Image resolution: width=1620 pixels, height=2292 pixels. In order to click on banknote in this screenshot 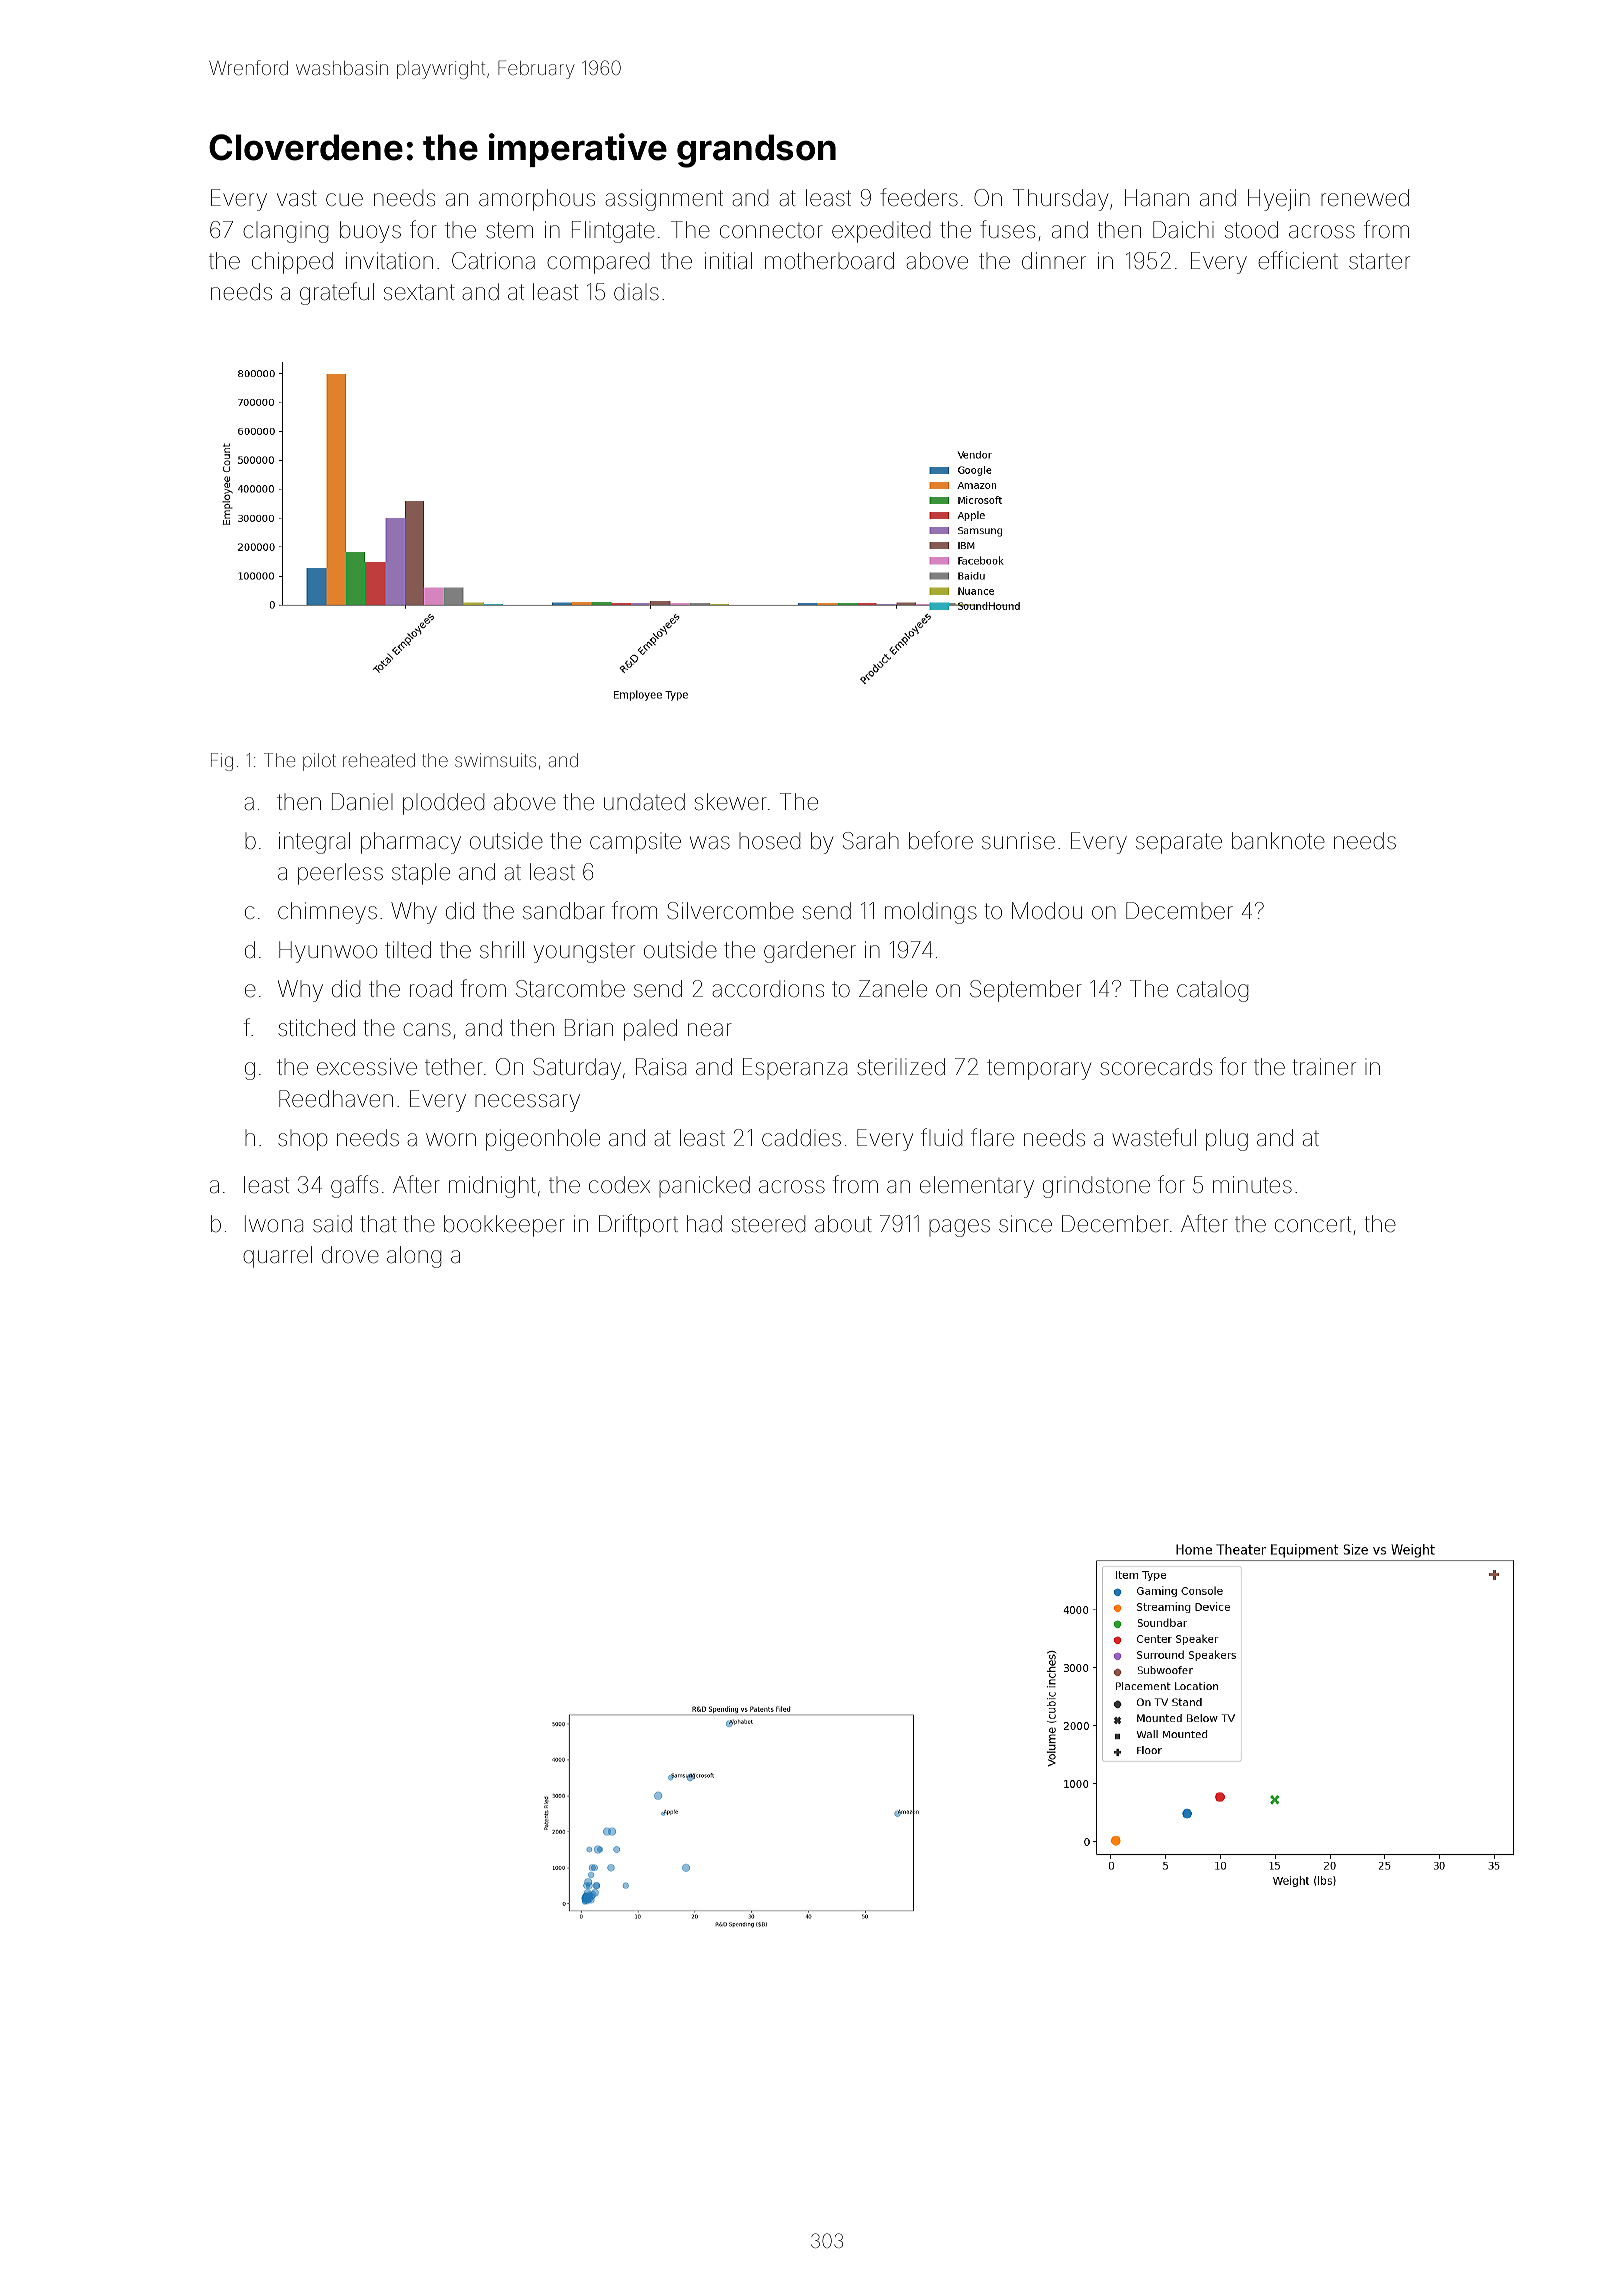, I will do `click(1278, 841)`.
